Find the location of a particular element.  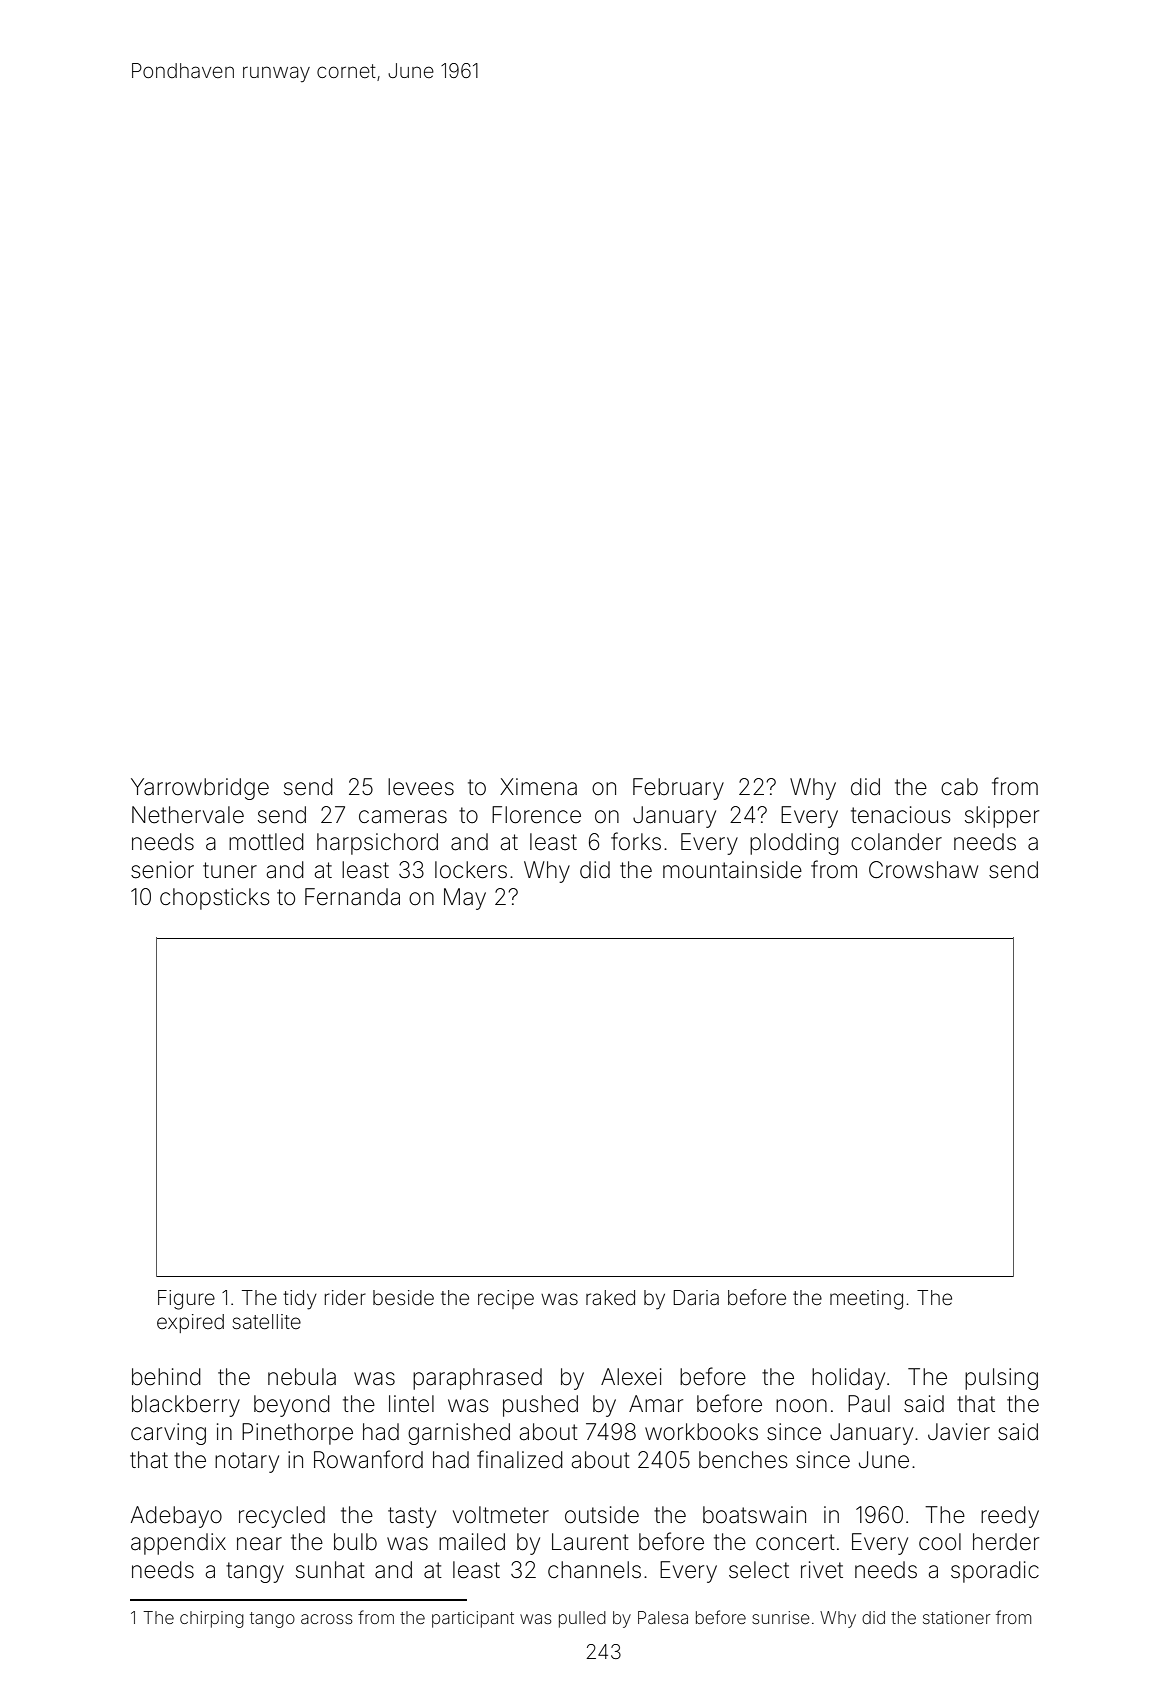

workbooks is located at coordinates (701, 1432).
